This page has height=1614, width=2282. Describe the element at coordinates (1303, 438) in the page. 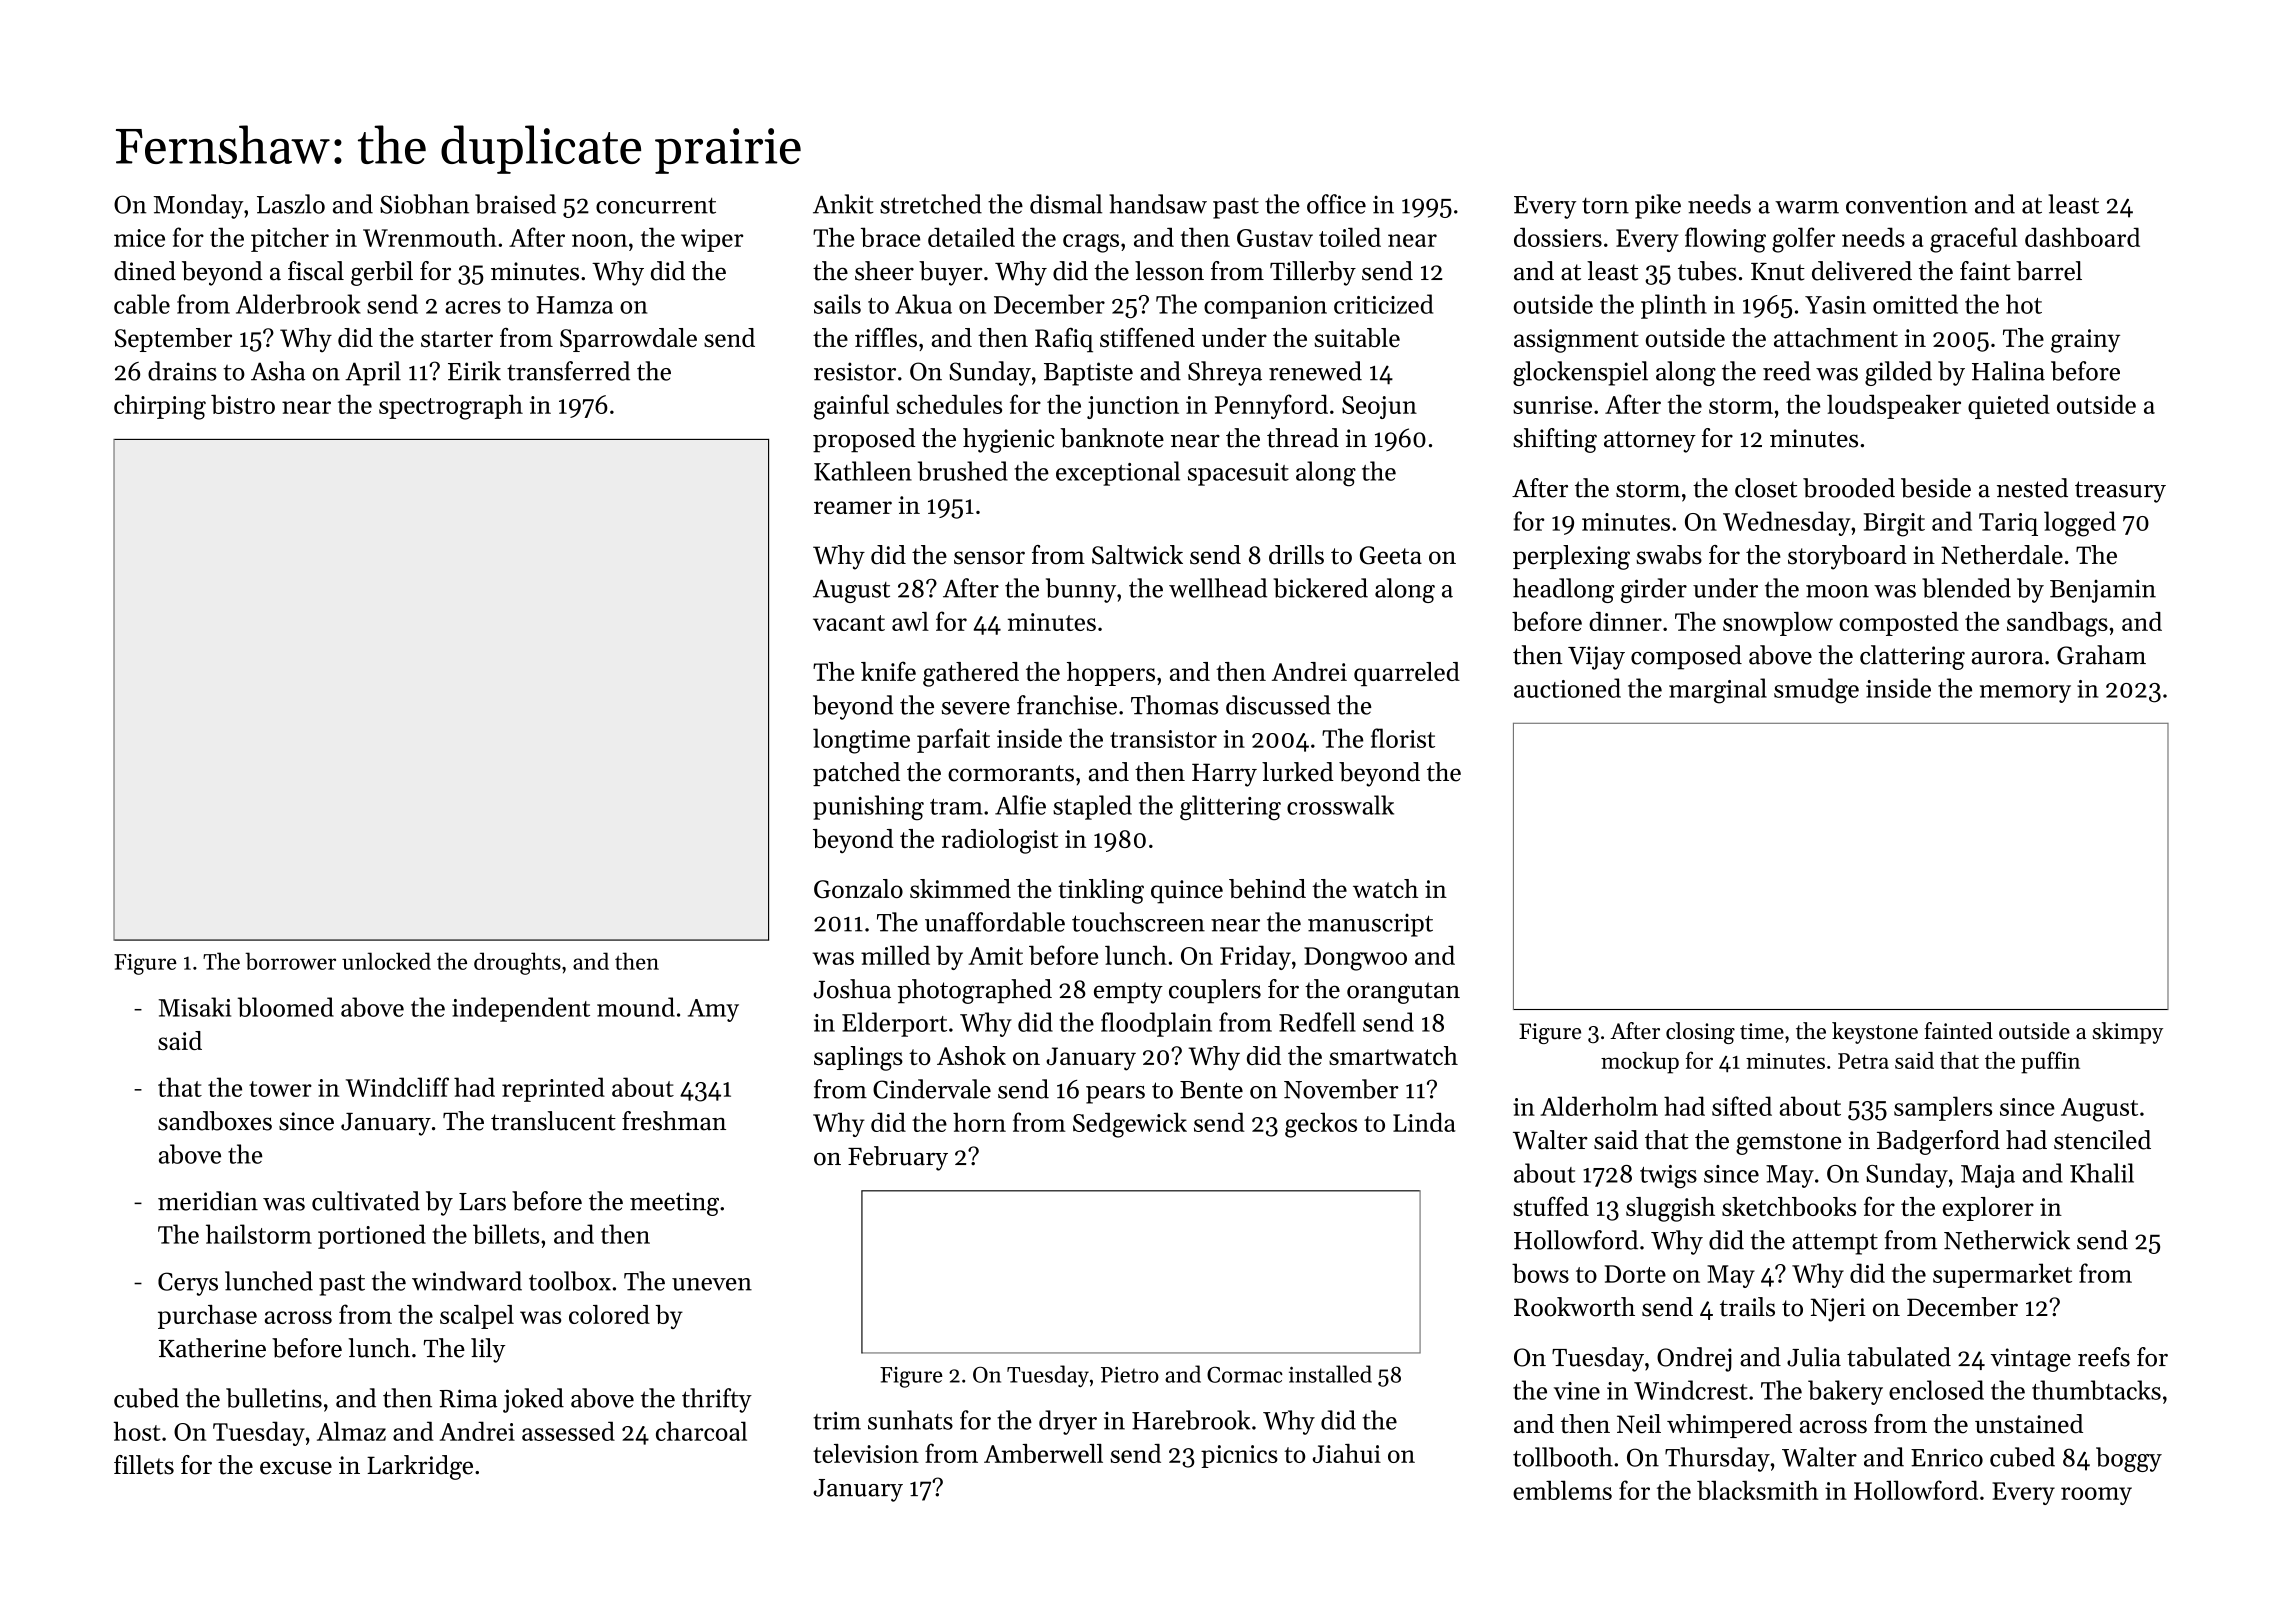

I see `thread` at that location.
